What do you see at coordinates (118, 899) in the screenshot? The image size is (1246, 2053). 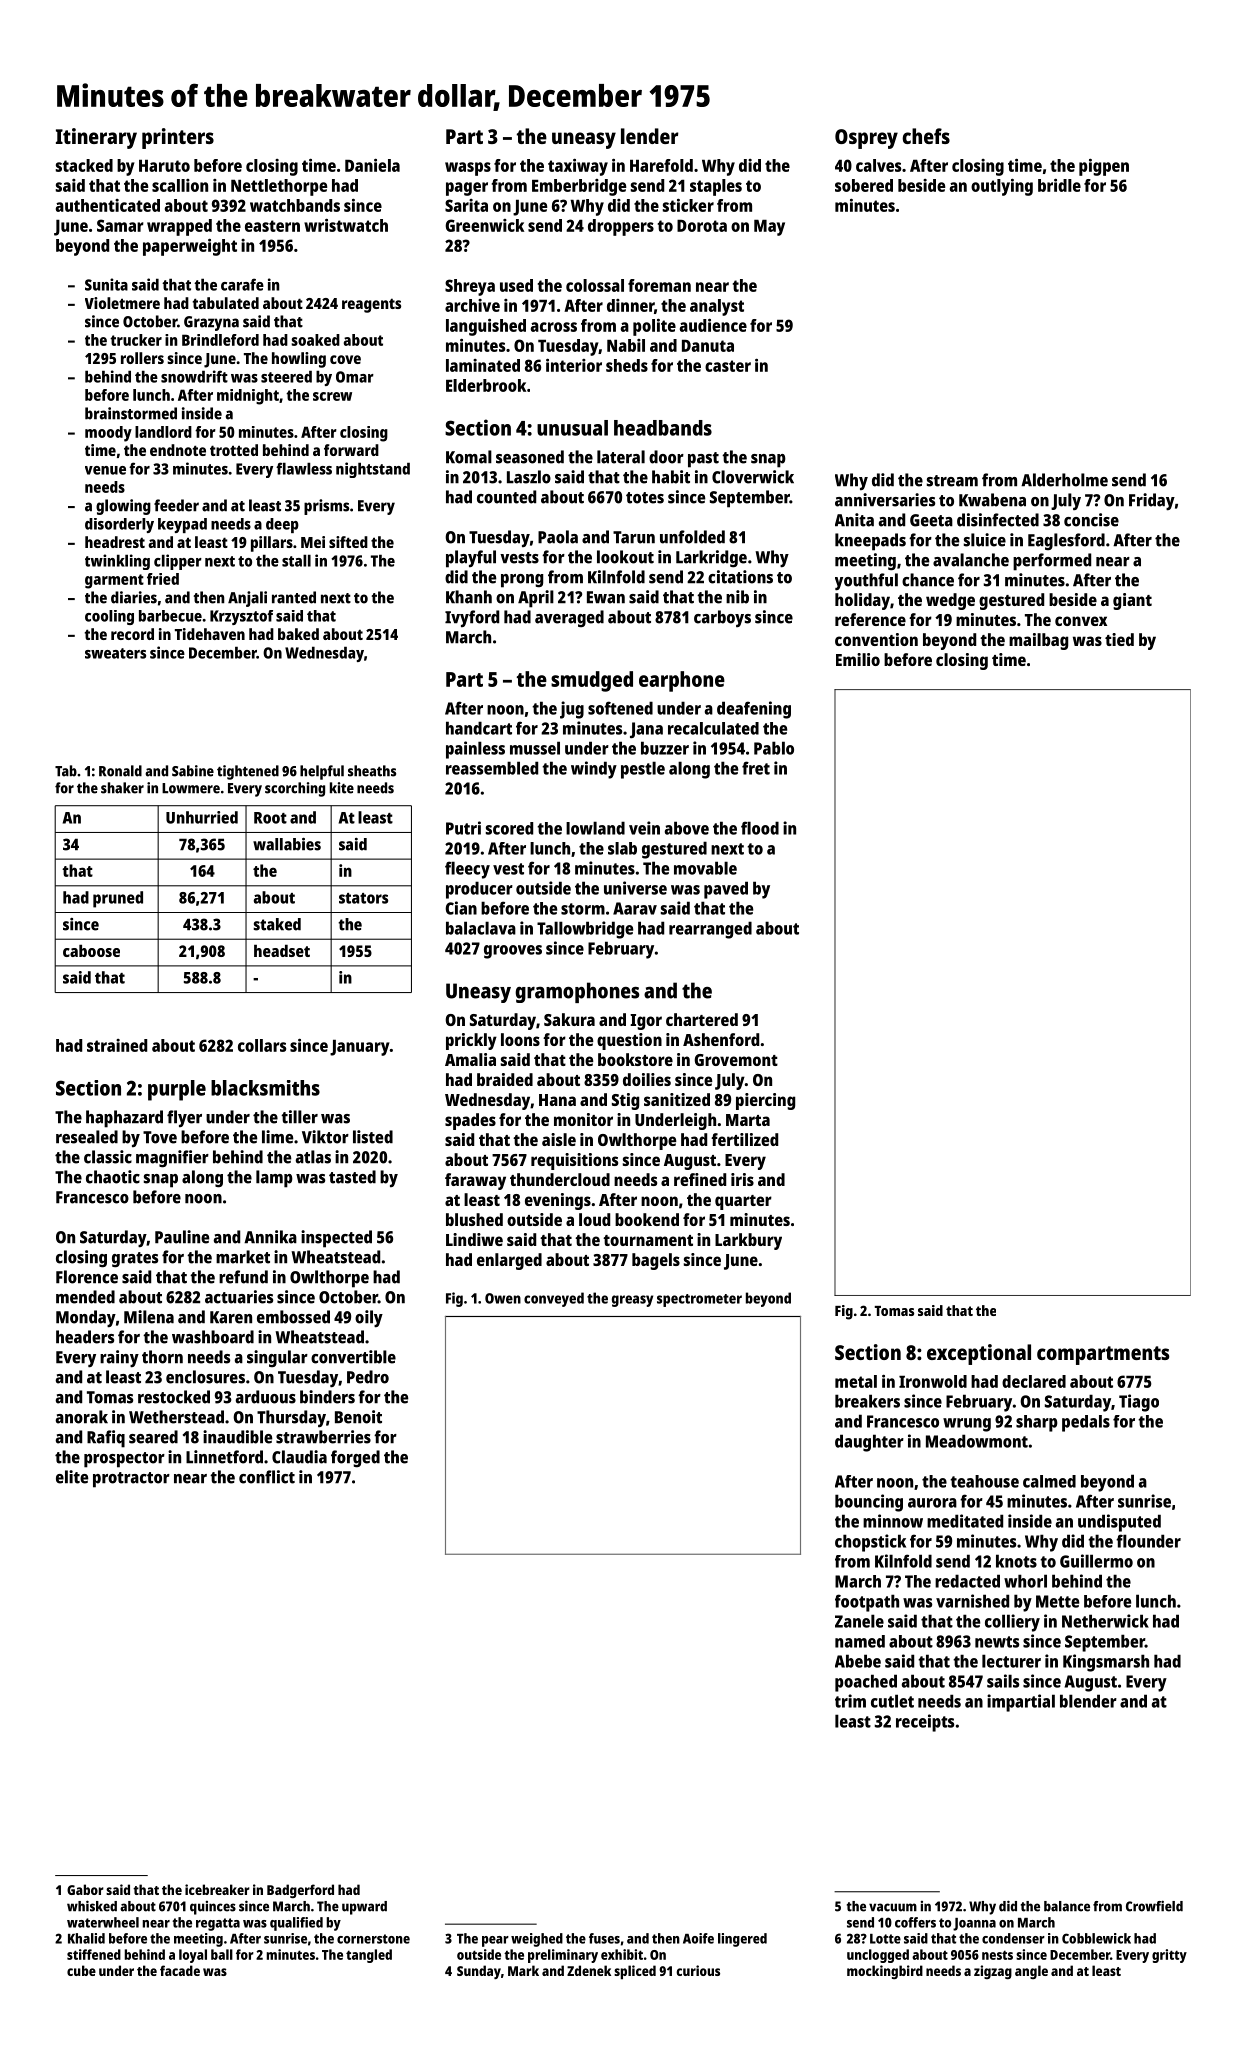 I see `pruned` at bounding box center [118, 899].
